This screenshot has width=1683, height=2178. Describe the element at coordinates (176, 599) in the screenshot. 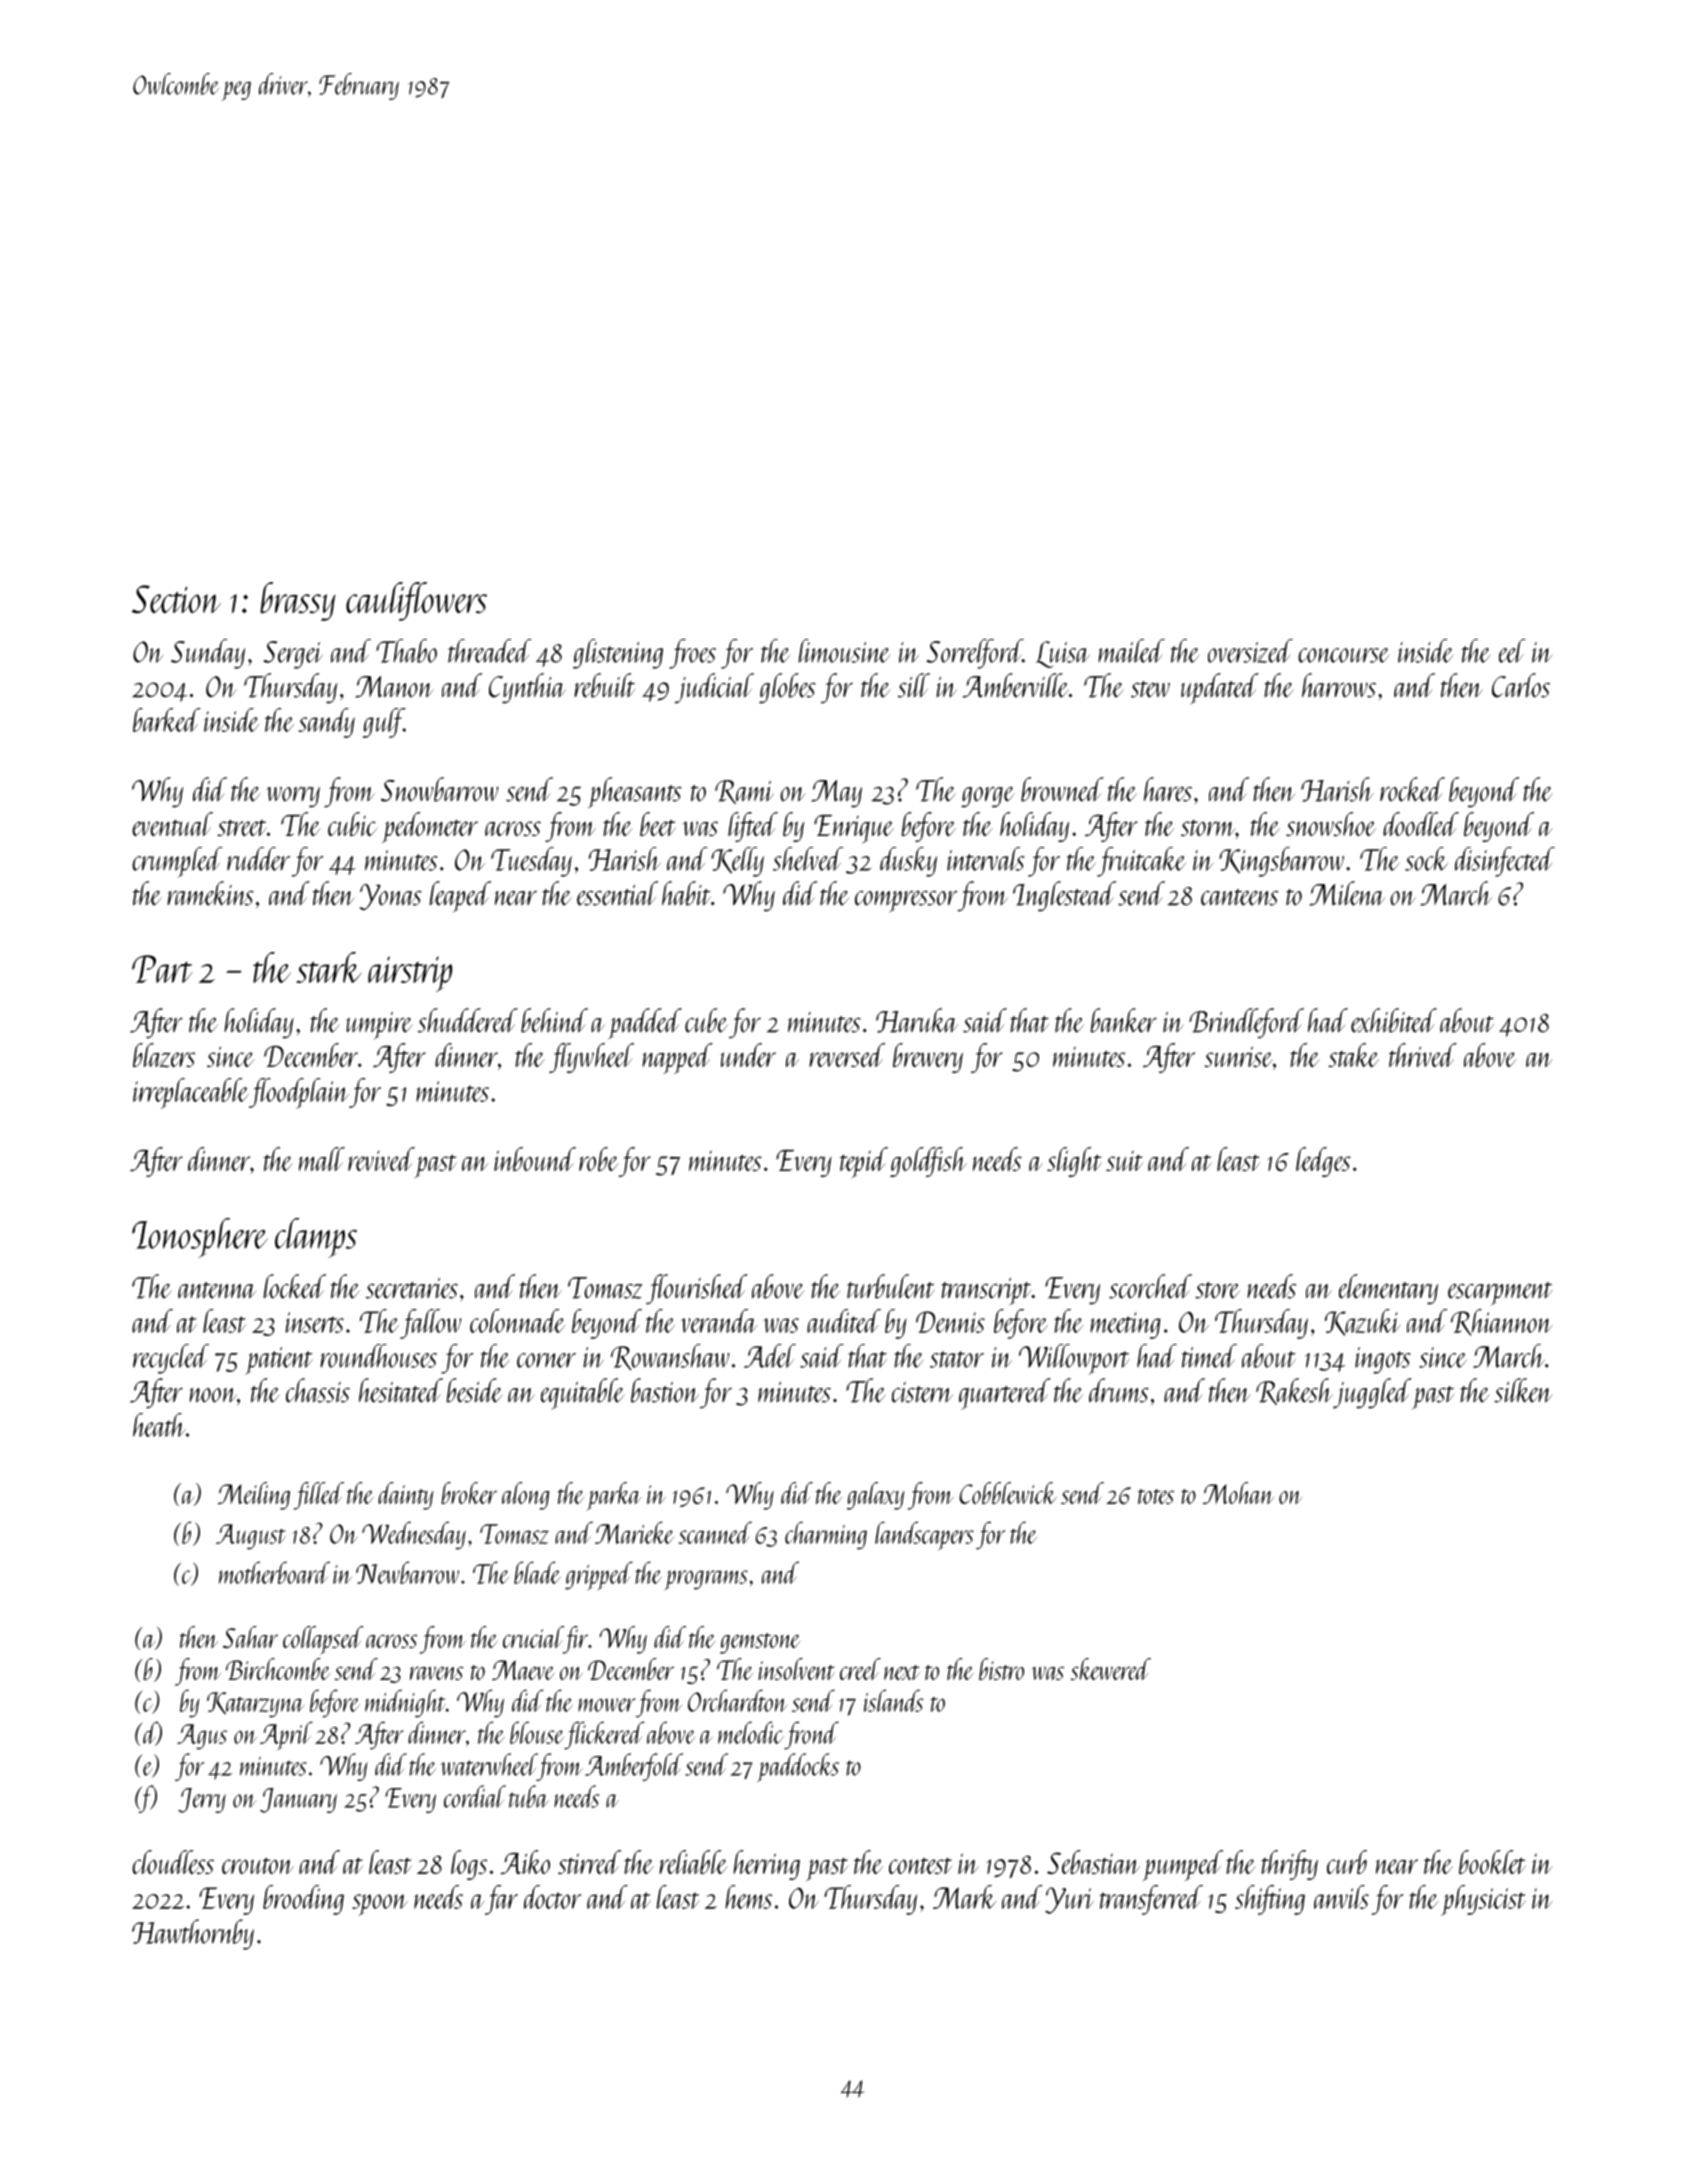

I see `Section` at that location.
